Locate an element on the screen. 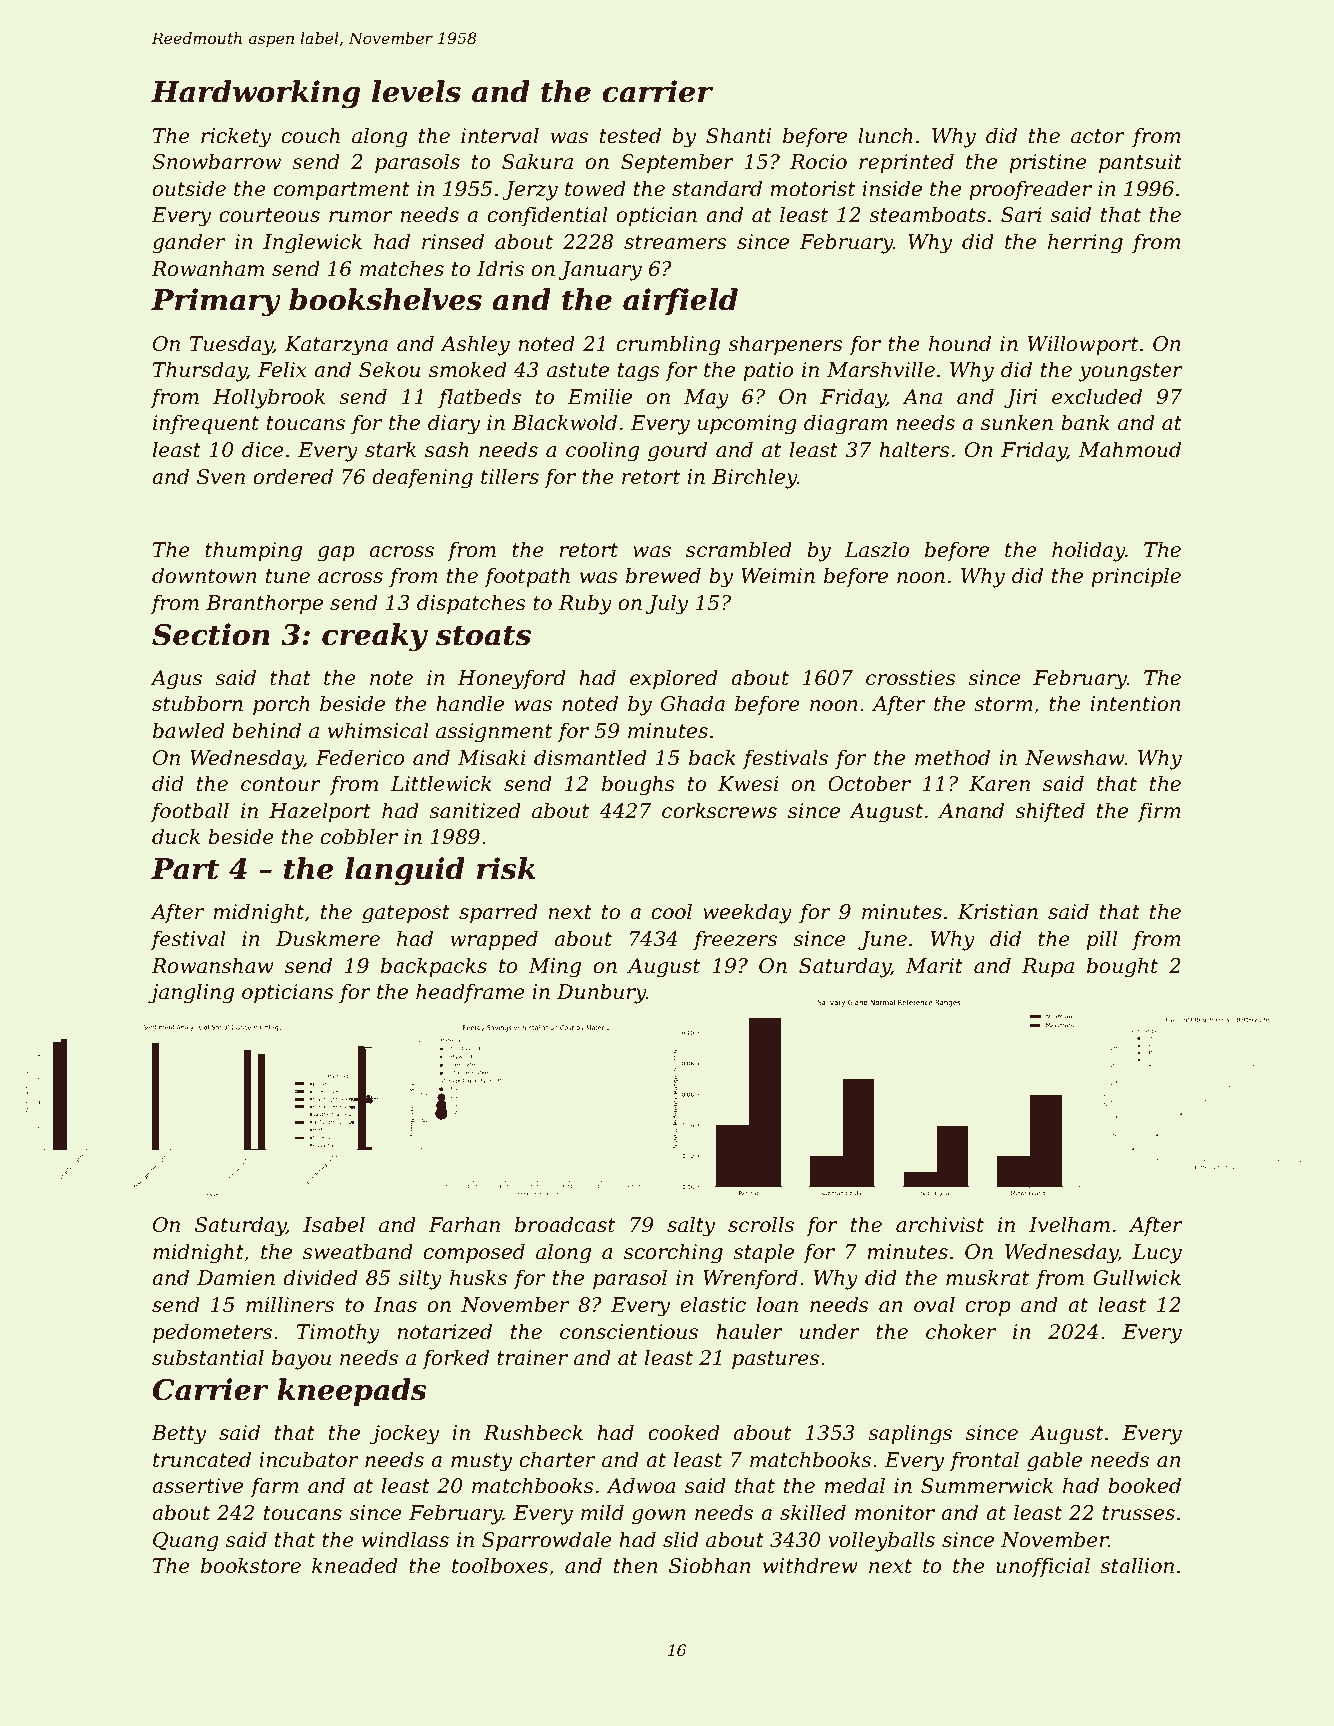 This screenshot has width=1334, height=1726. levels is located at coordinates (416, 91).
